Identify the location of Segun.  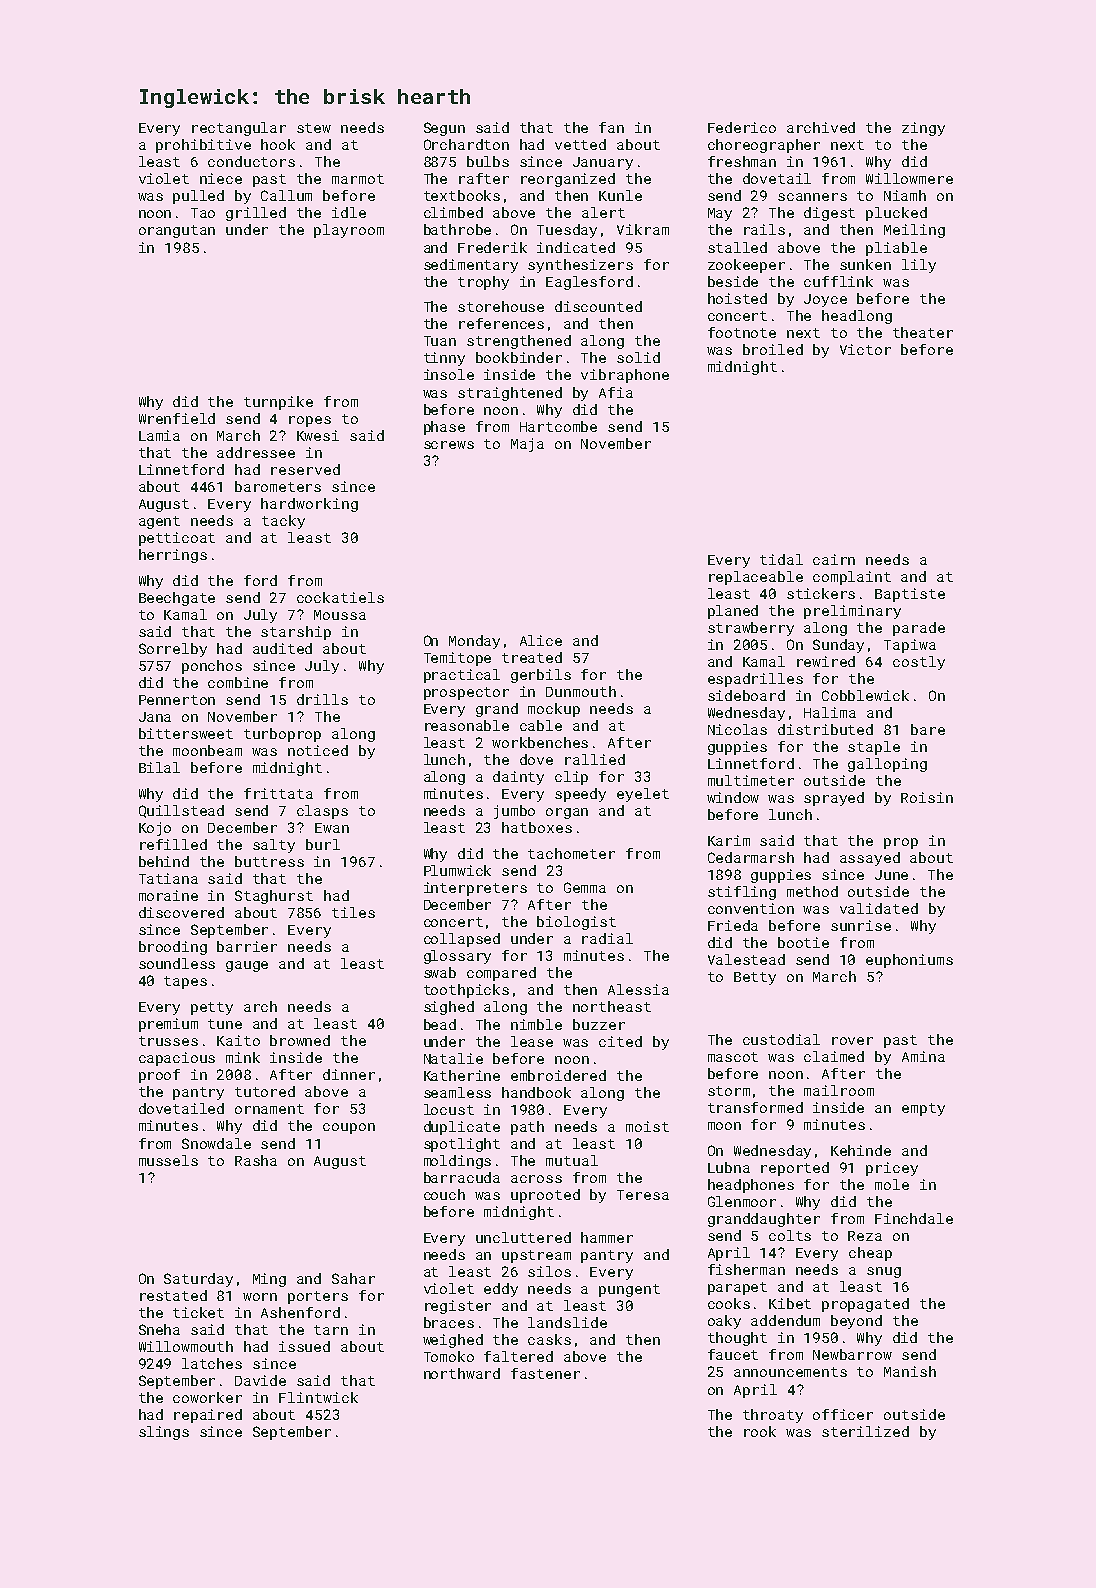
(444, 129).
